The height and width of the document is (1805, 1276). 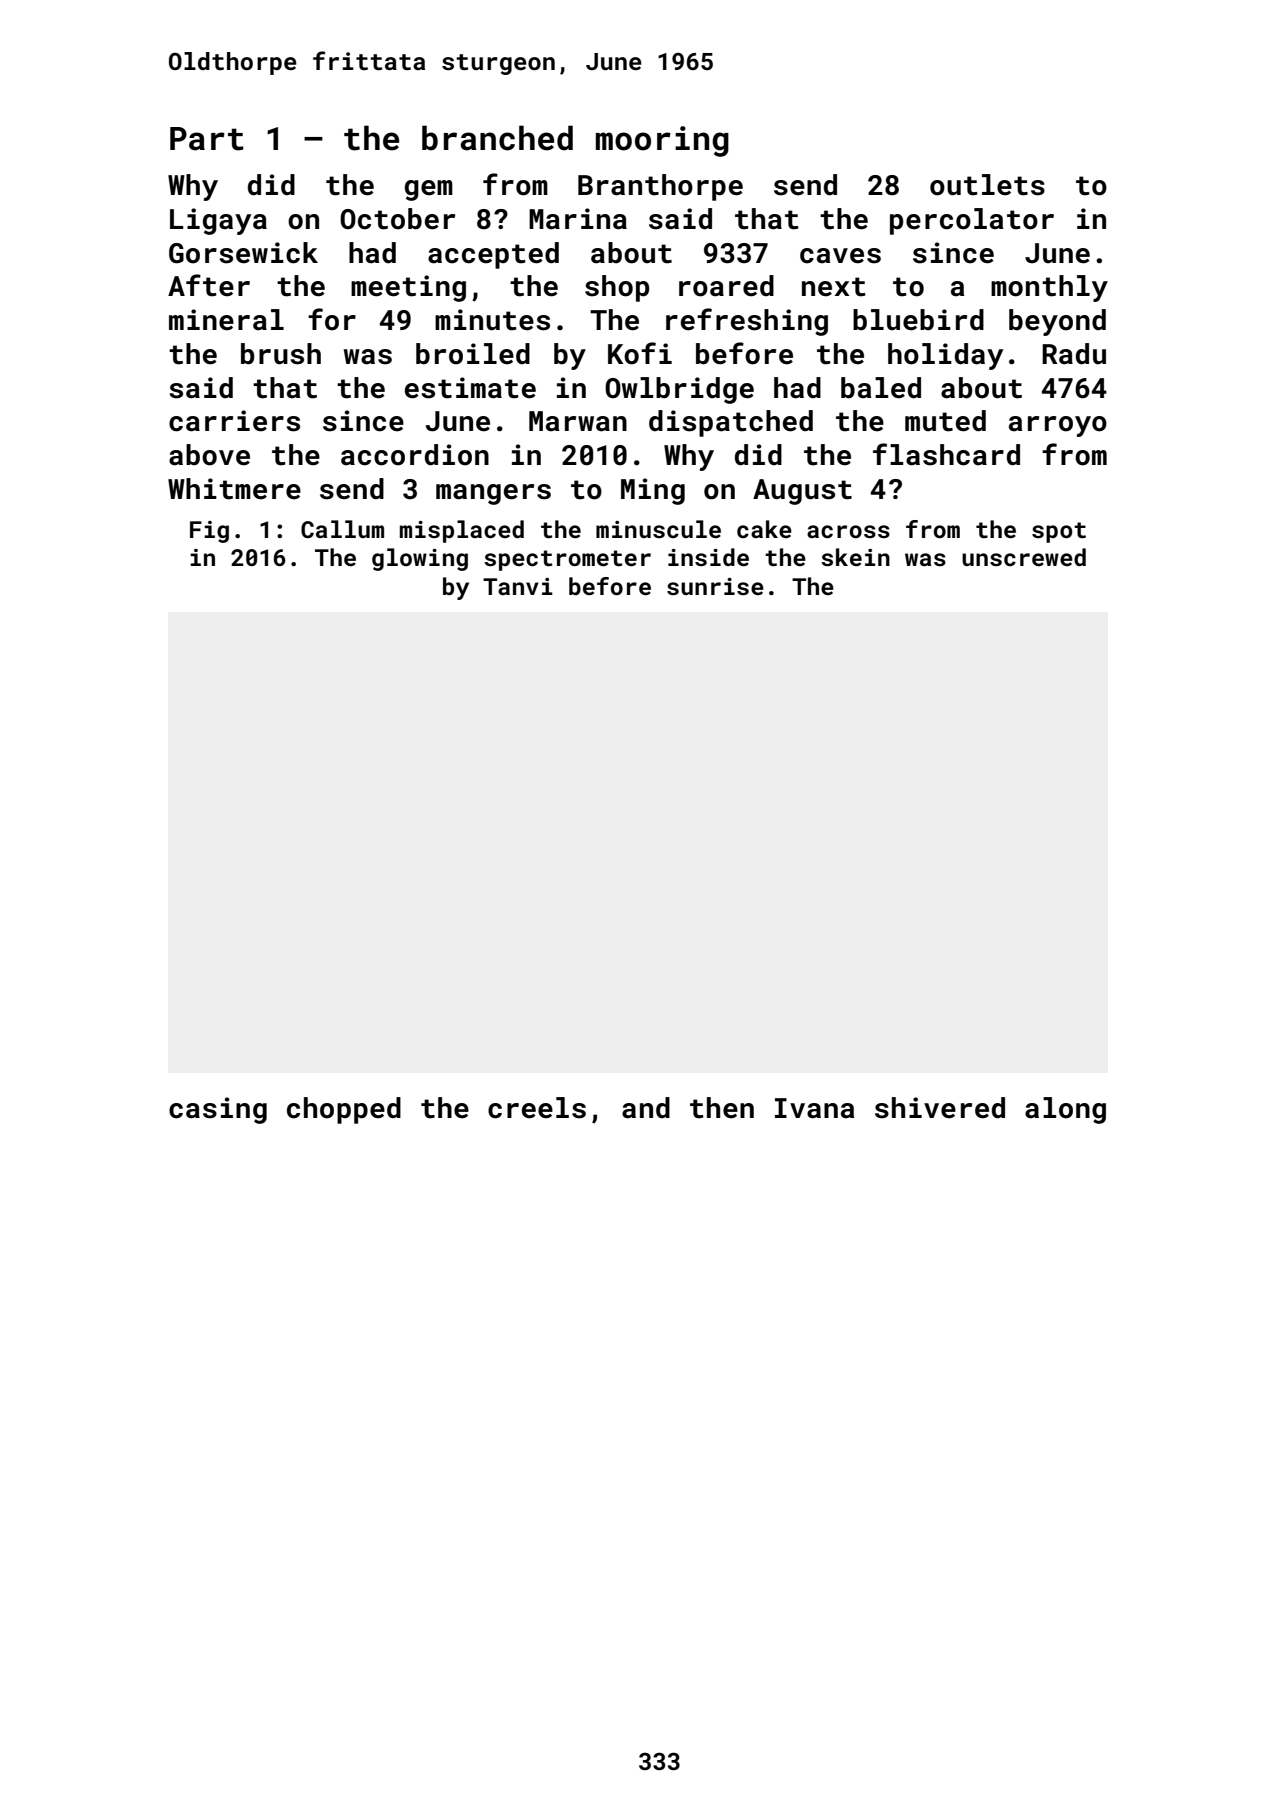 I want to click on chopped, so click(x=344, y=1110).
